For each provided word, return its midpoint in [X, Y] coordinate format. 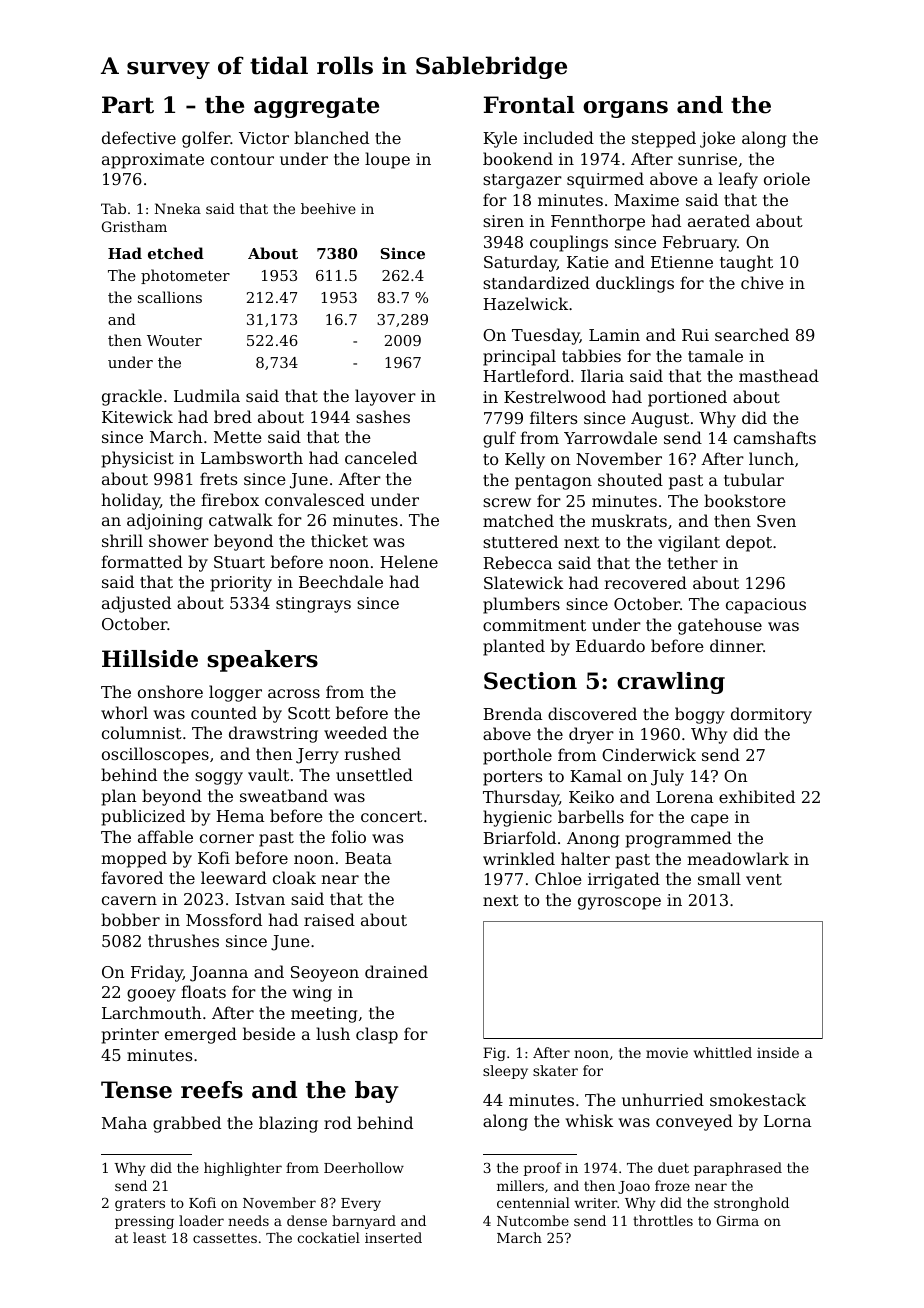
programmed [679, 839]
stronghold [751, 1204]
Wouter [174, 340]
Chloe [558, 878]
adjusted [136, 604]
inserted [393, 1237]
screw [507, 502]
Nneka [178, 208]
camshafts [775, 437]
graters [140, 1204]
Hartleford [526, 375]
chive [762, 282]
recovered [645, 582]
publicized [143, 817]
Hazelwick [525, 303]
